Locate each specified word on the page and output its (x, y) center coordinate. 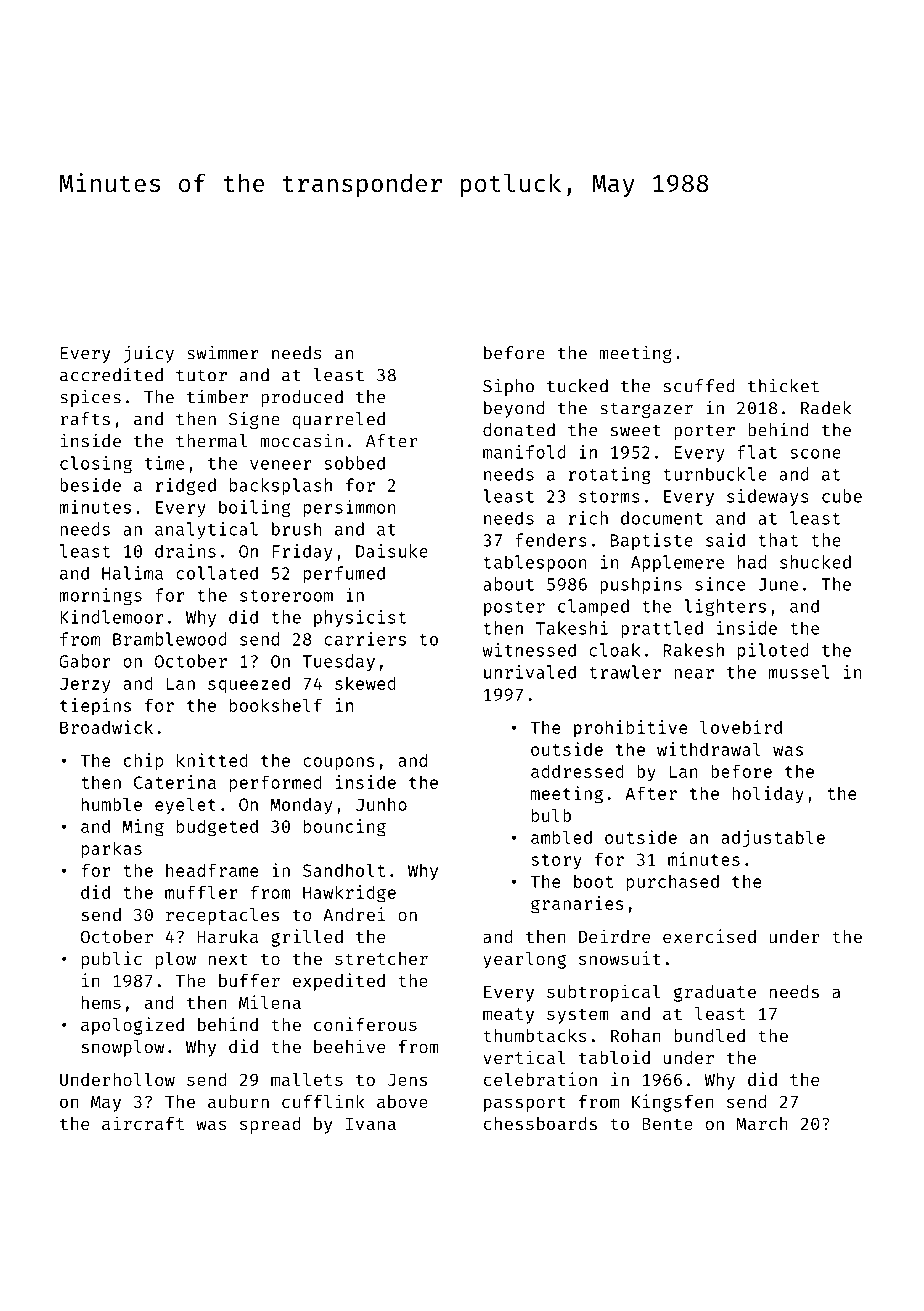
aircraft (143, 1123)
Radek (826, 408)
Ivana (371, 1124)
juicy (149, 354)
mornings (100, 596)
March (762, 1123)
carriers (365, 639)
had (752, 562)
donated (519, 430)
